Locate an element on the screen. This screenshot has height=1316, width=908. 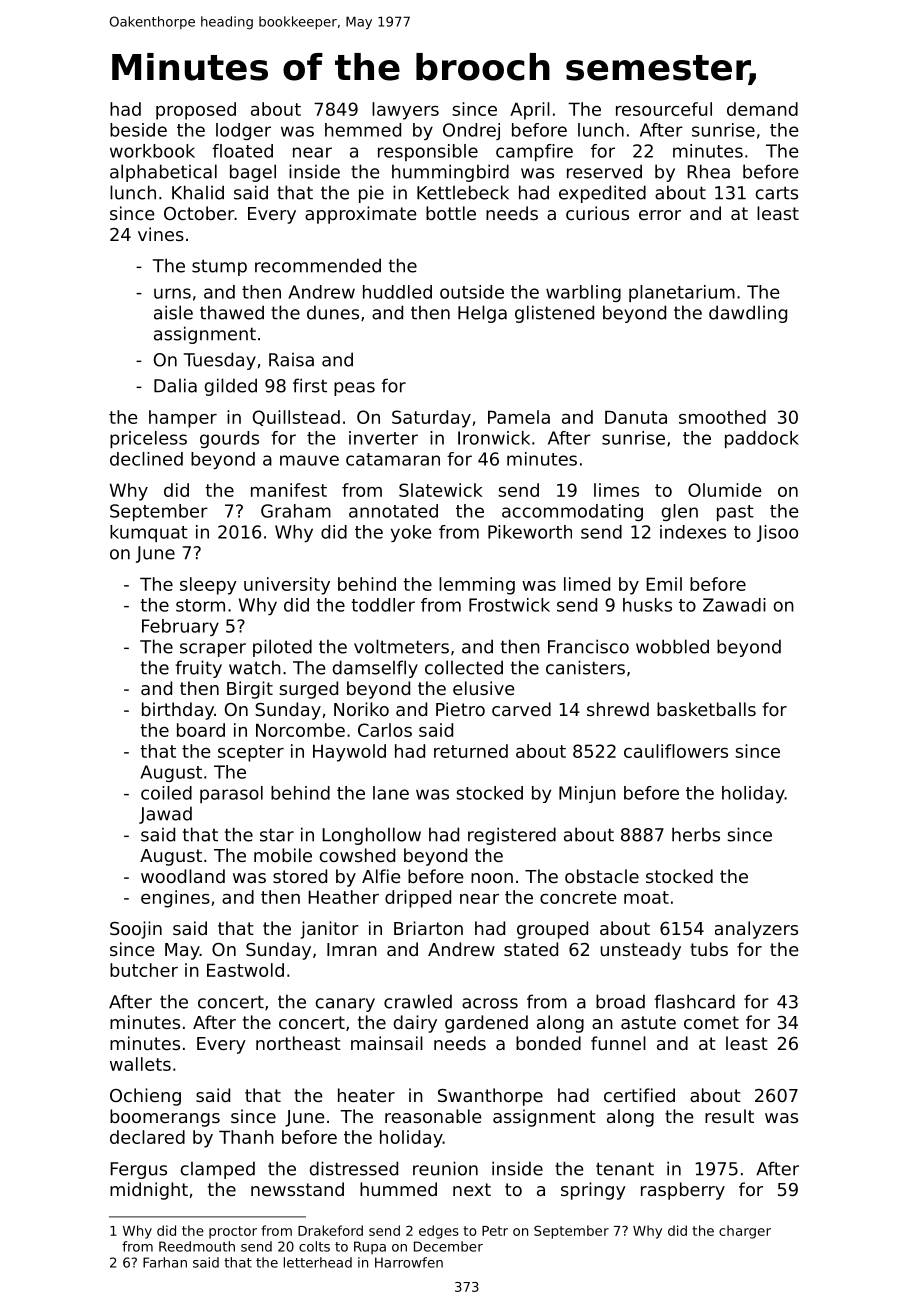
proctor is located at coordinates (233, 1232).
